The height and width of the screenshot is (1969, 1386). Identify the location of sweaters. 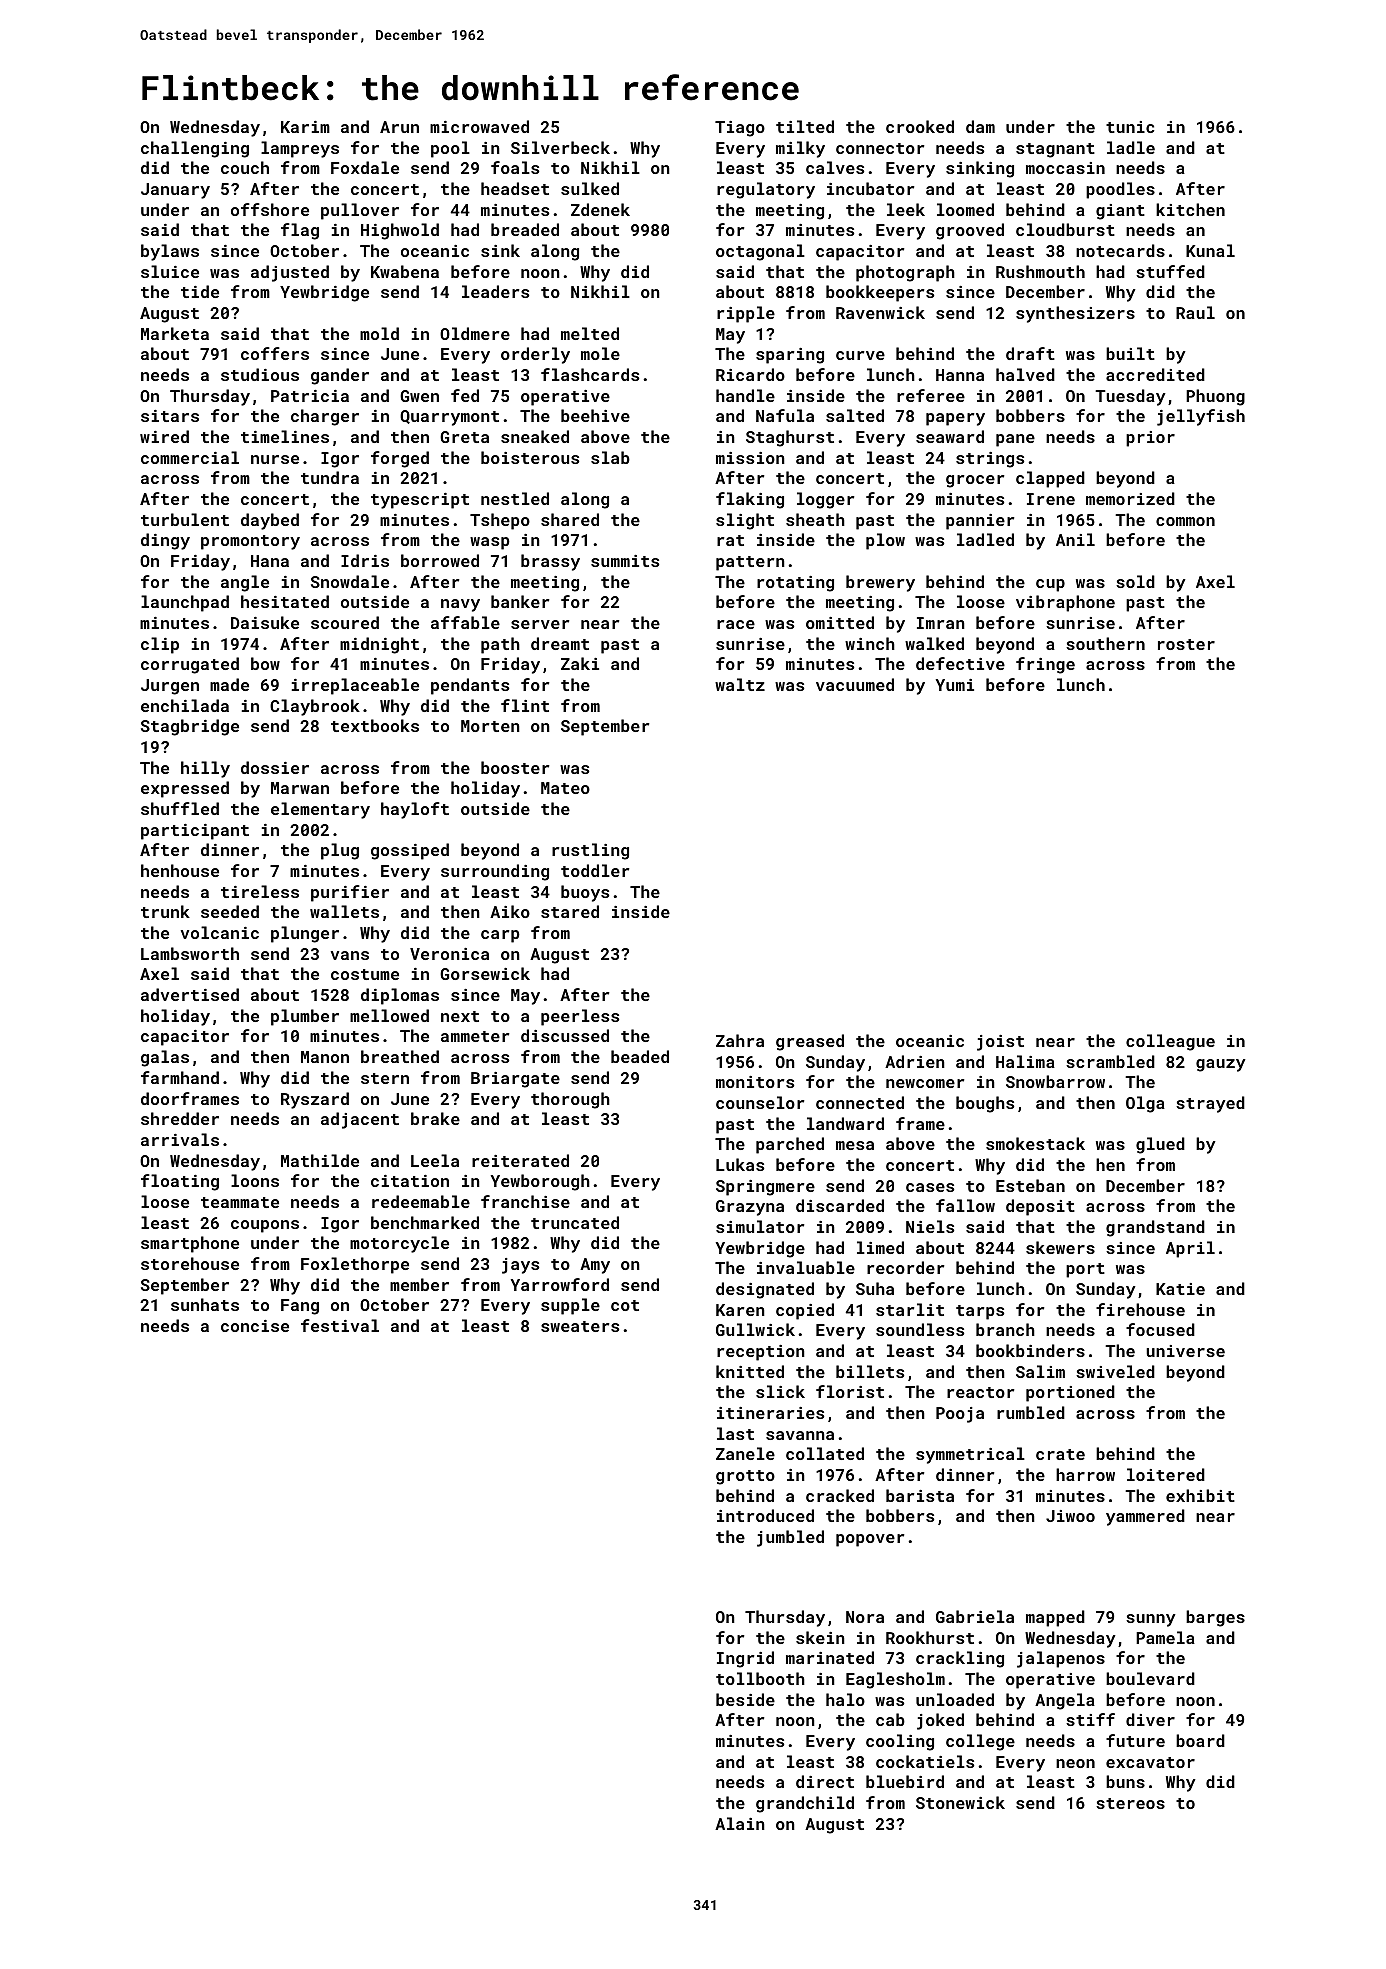
(580, 1326).
